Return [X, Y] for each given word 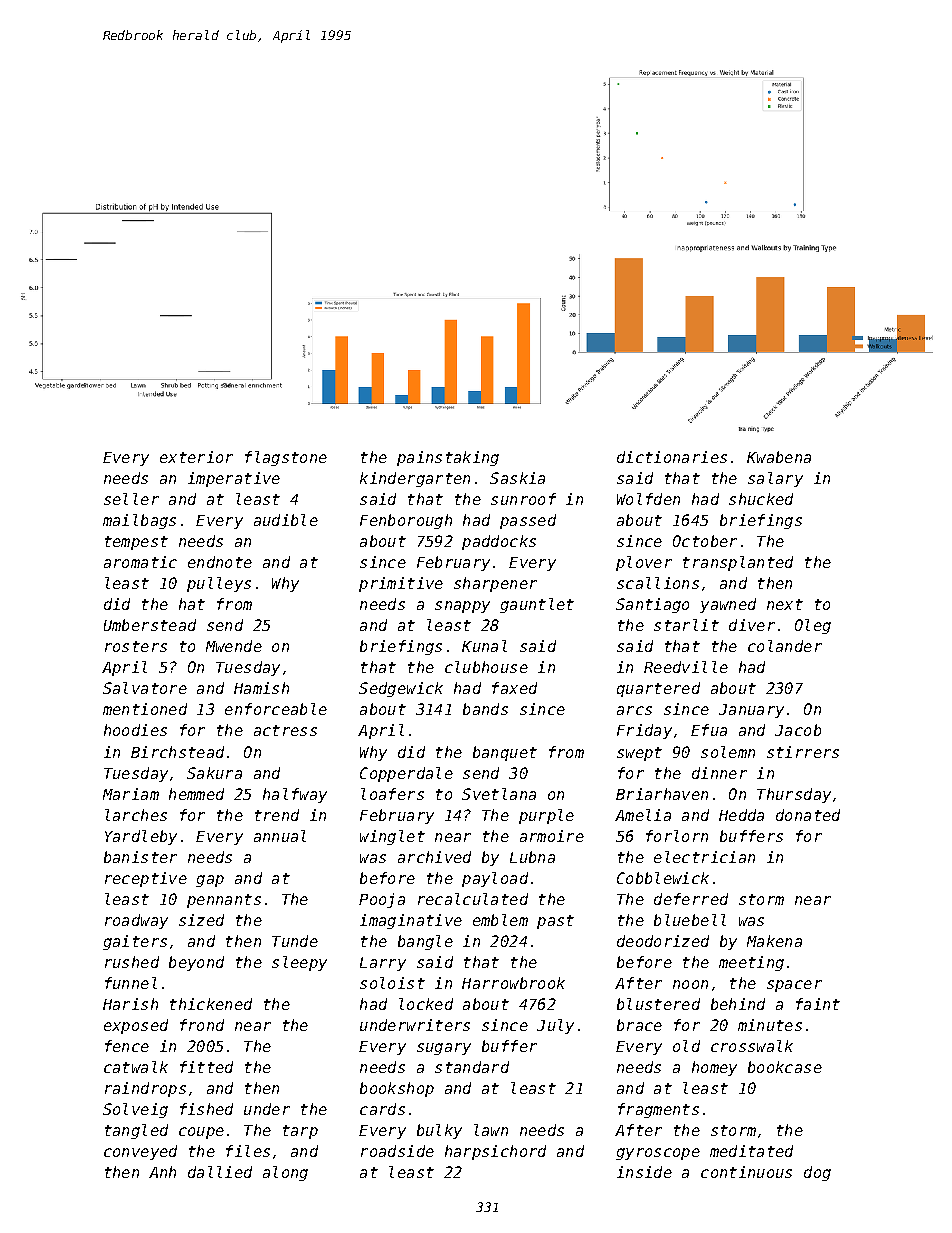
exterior [196, 457]
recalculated [473, 899]
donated [808, 815]
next [785, 604]
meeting [751, 963]
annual [280, 836]
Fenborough [406, 521]
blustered [658, 1004]
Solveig [135, 1110]
